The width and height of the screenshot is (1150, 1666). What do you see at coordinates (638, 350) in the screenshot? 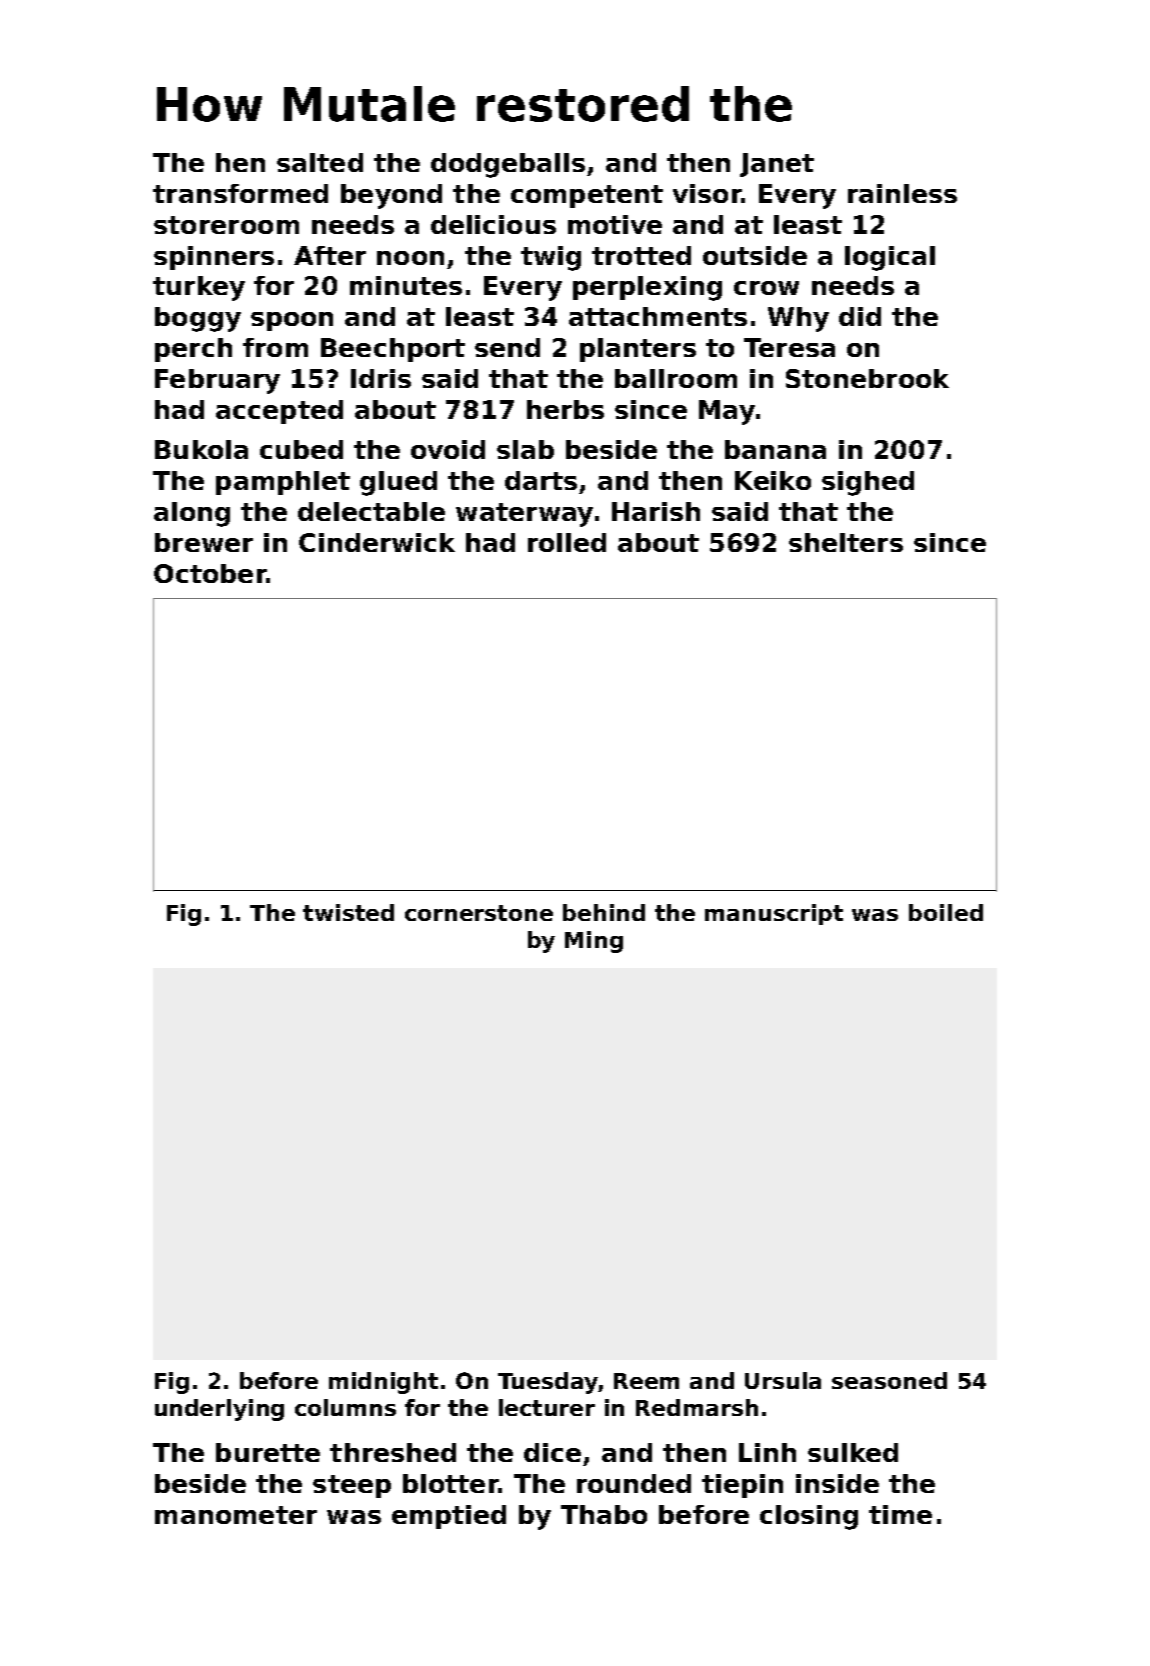
I see `planters` at bounding box center [638, 350].
